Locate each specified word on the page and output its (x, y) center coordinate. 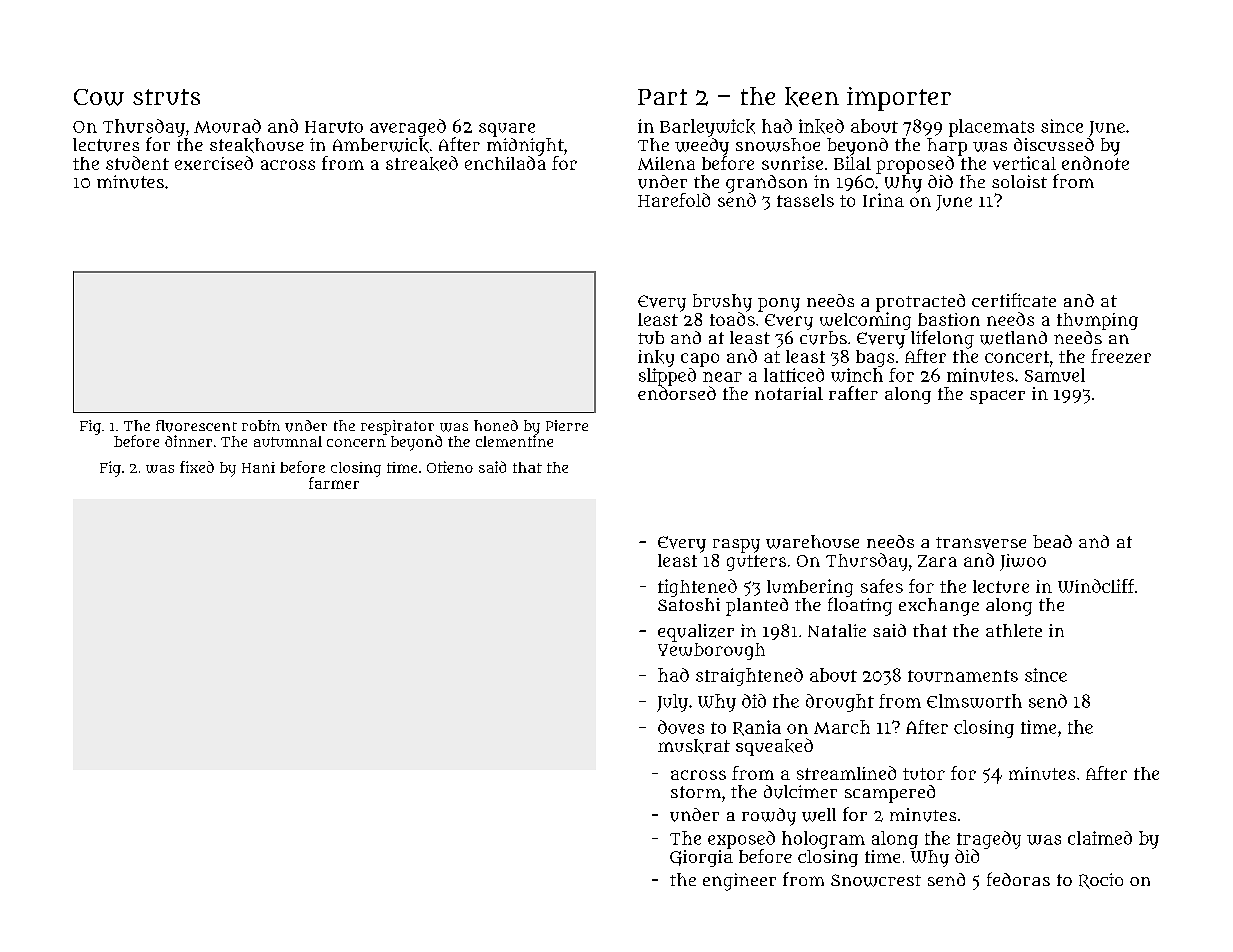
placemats (991, 128)
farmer (334, 483)
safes (882, 586)
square (507, 130)
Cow (99, 97)
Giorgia (701, 858)
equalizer (696, 633)
